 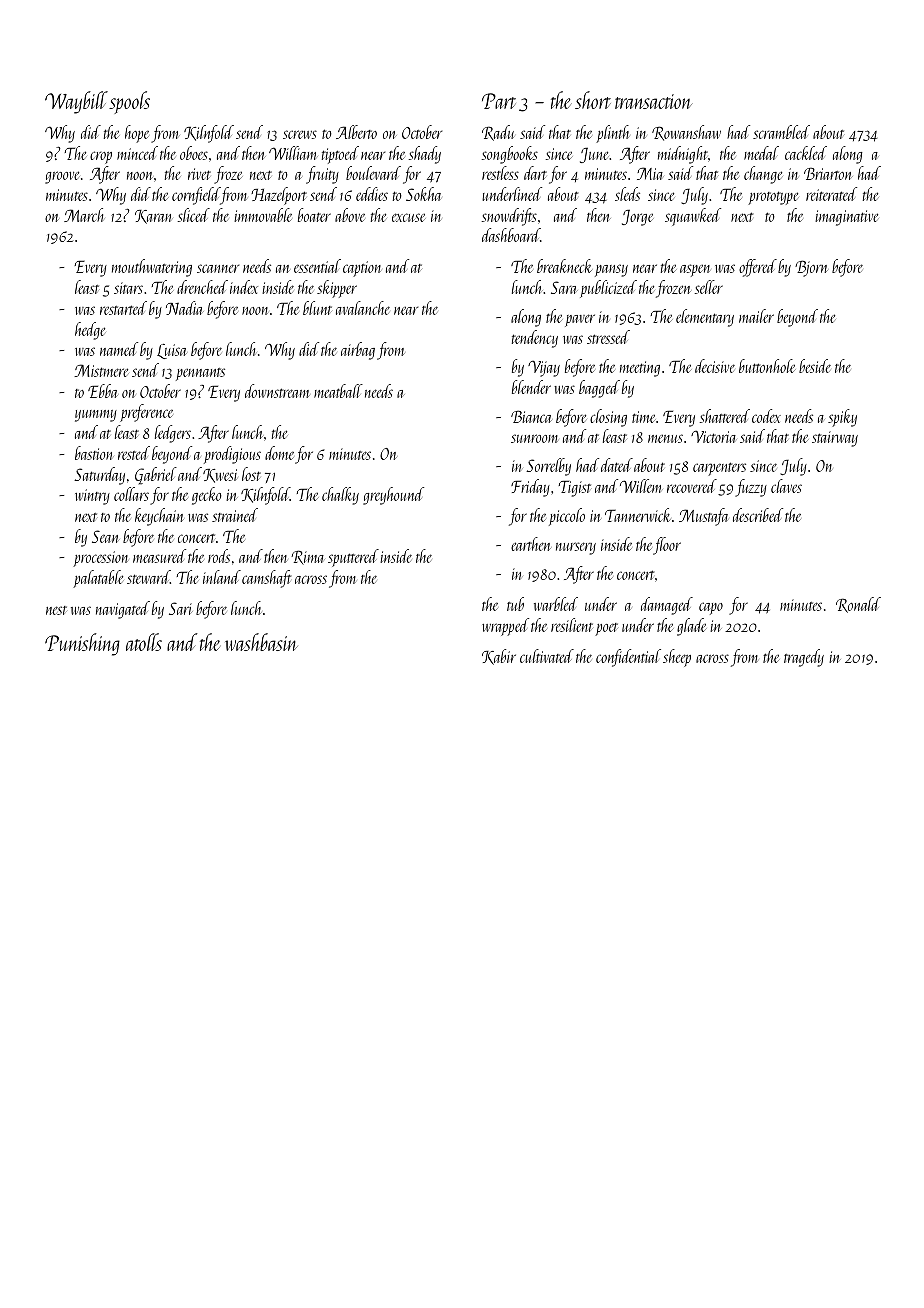 What do you see at coordinates (763, 175) in the page?
I see `change` at bounding box center [763, 175].
